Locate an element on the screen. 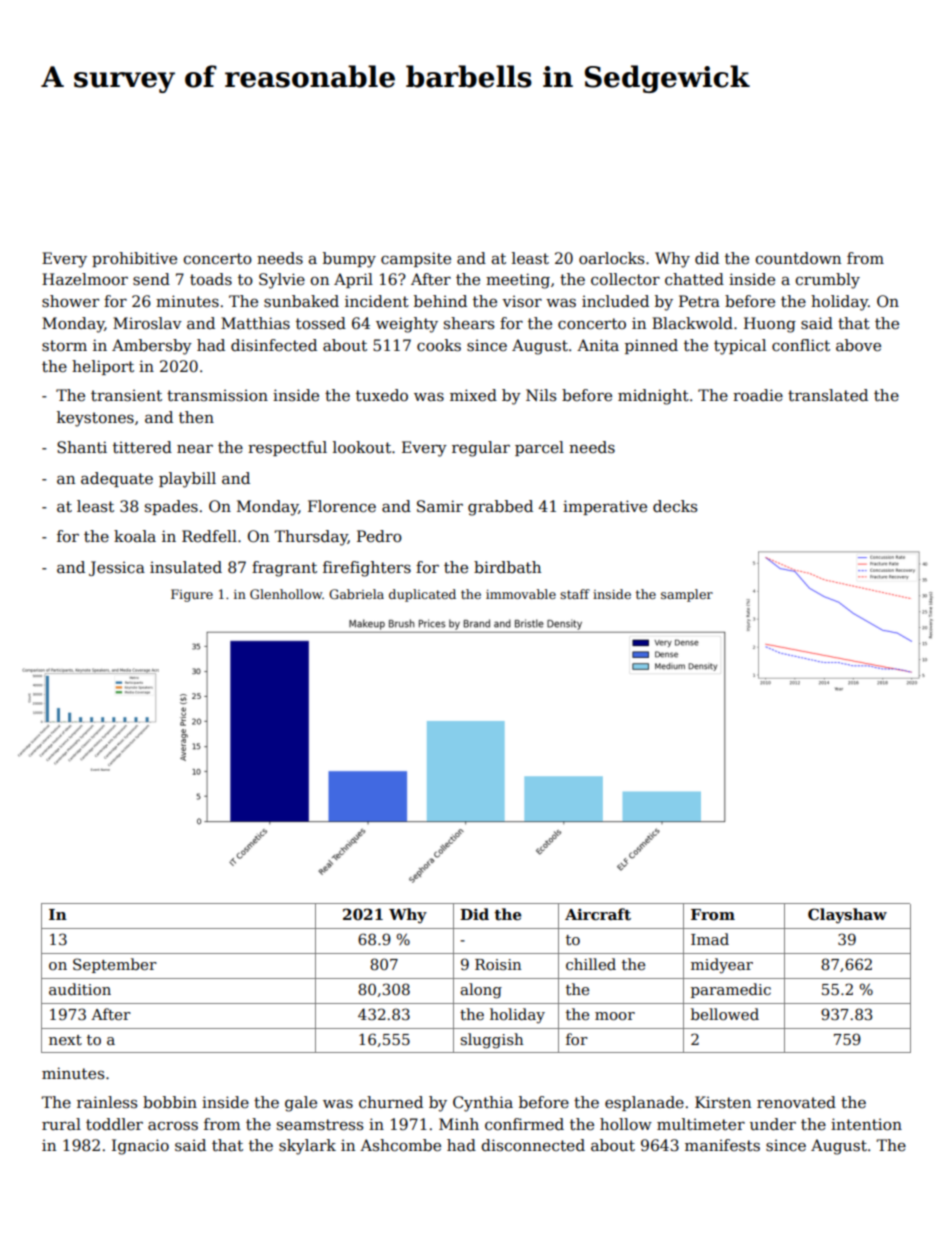 This screenshot has width=952, height=1233. esplanade is located at coordinates (644, 1103).
